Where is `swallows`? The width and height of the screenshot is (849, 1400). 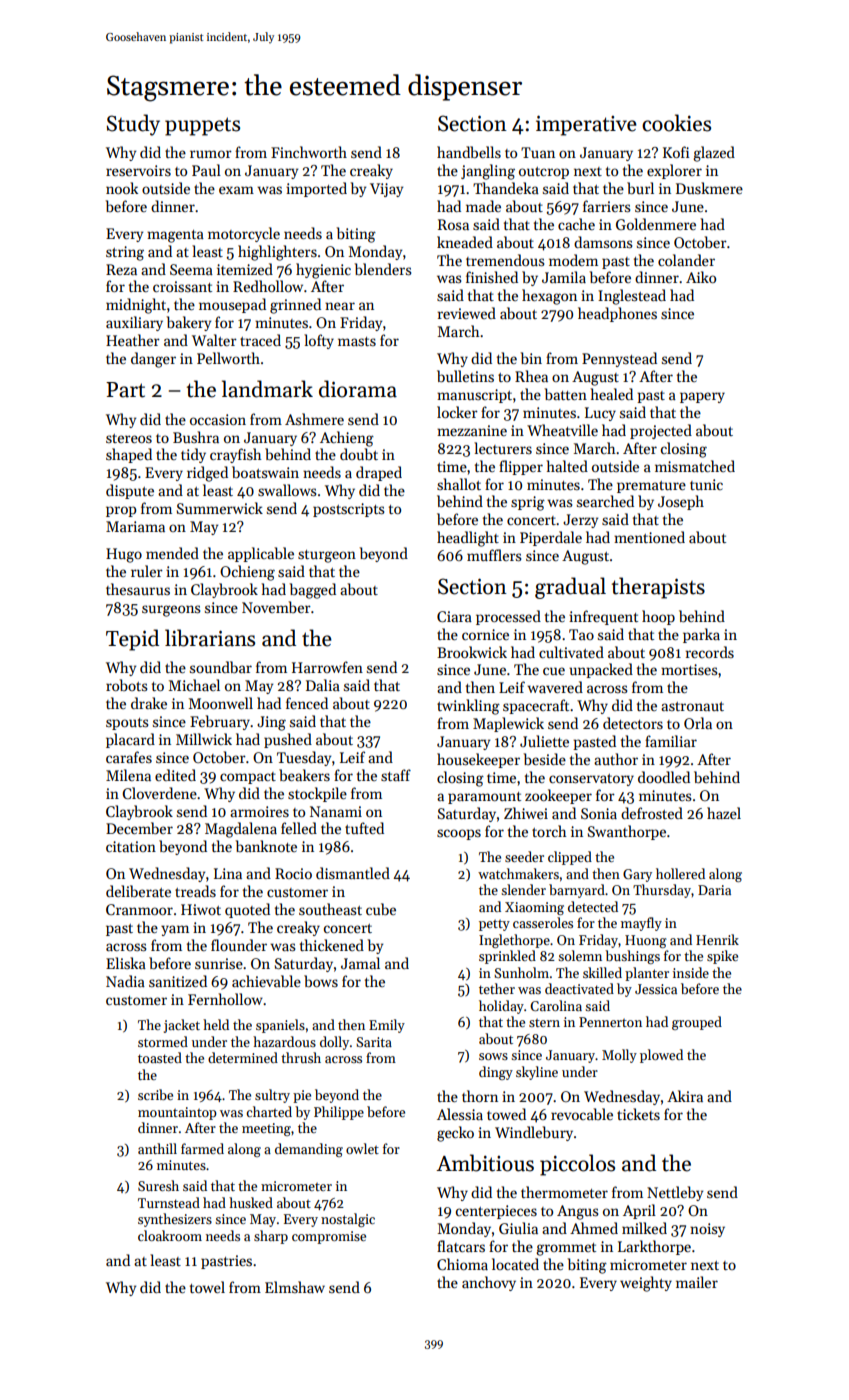
swallows is located at coordinates (287, 490).
